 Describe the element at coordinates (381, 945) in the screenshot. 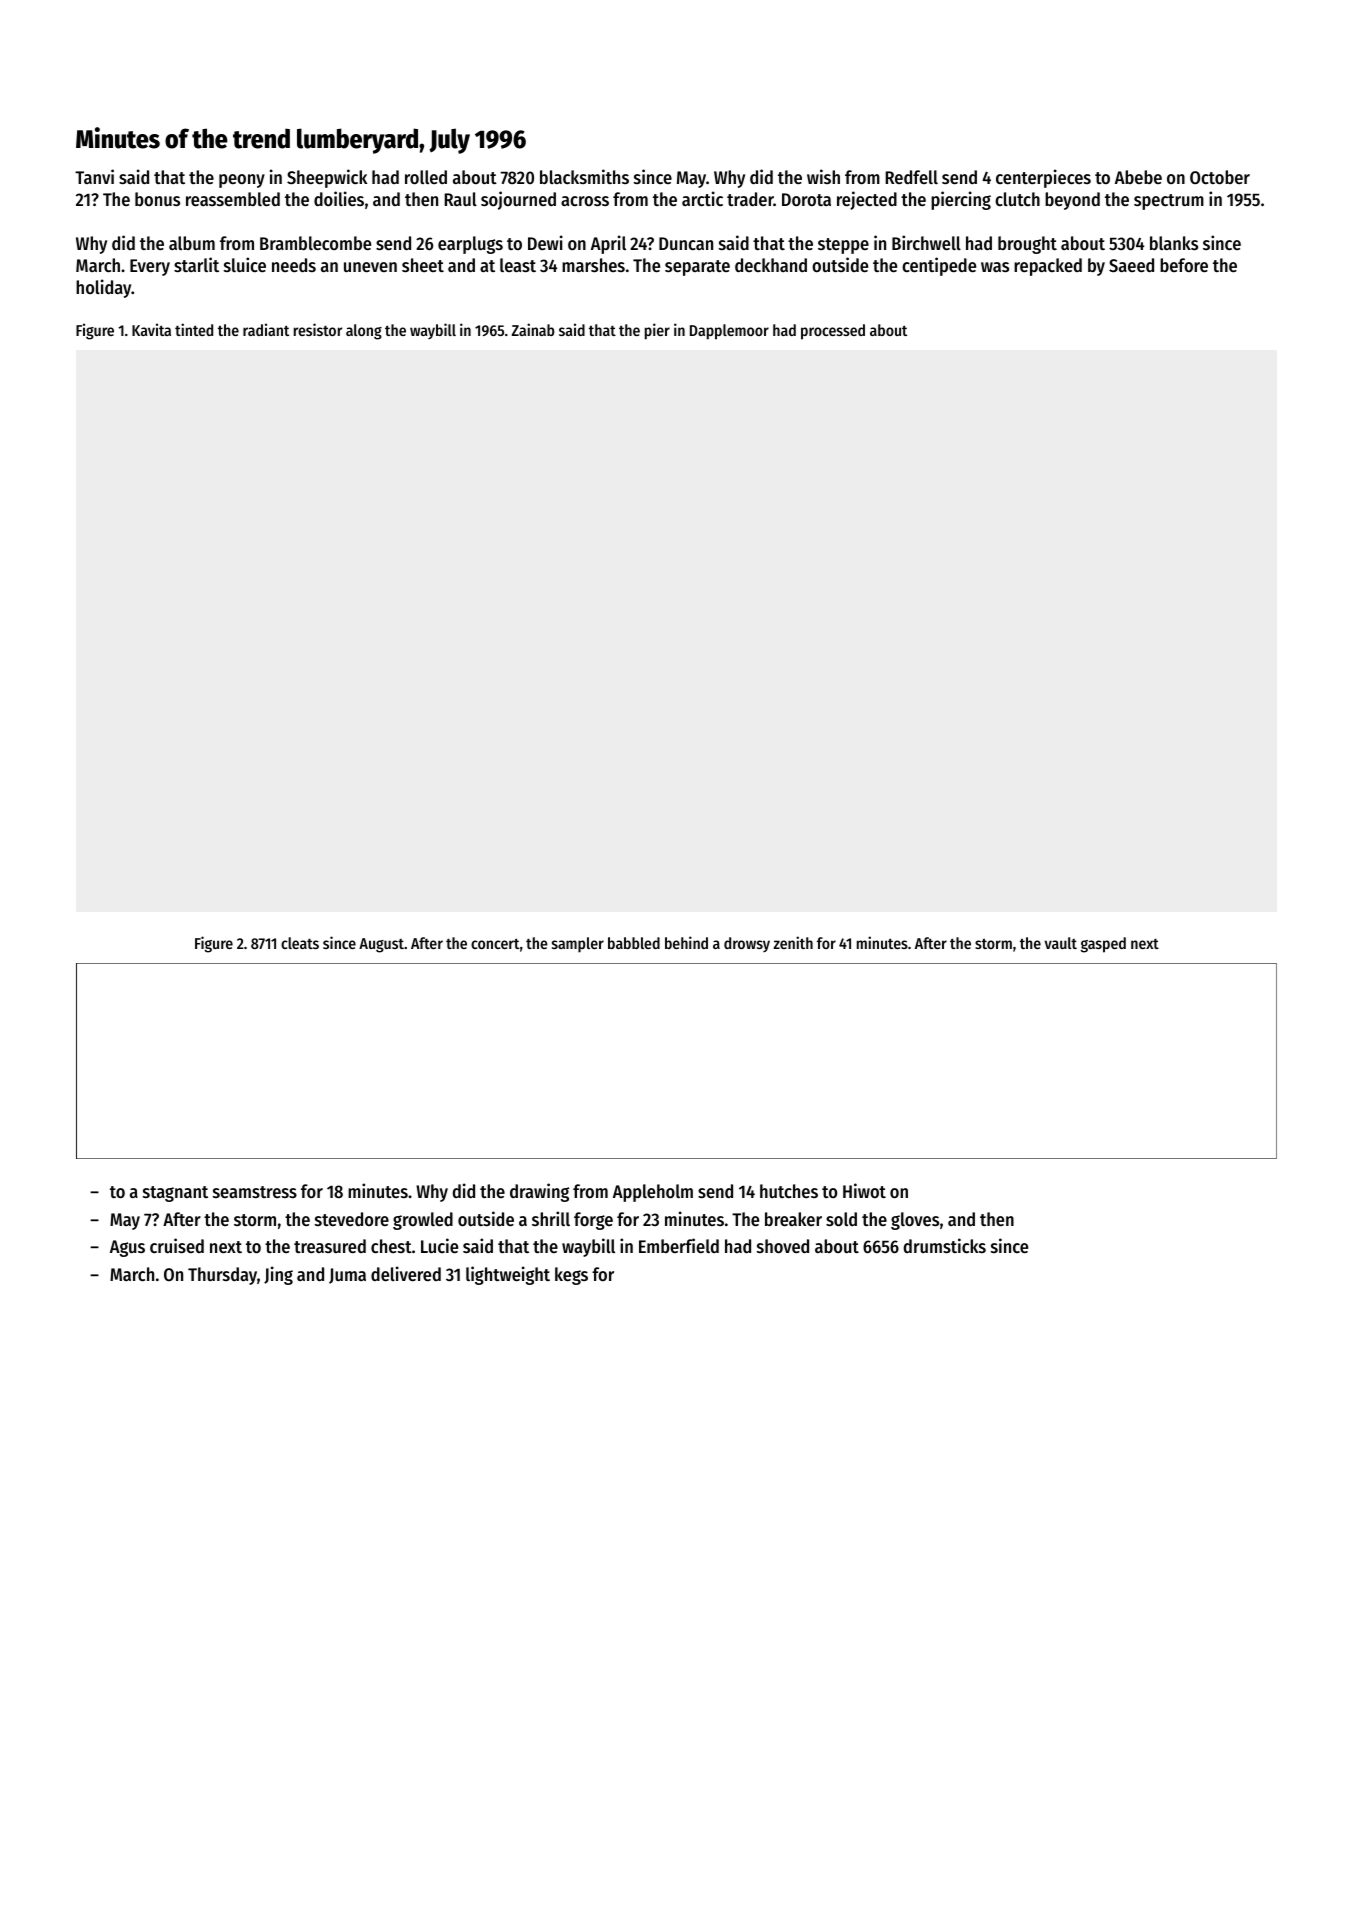

I see `August` at that location.
